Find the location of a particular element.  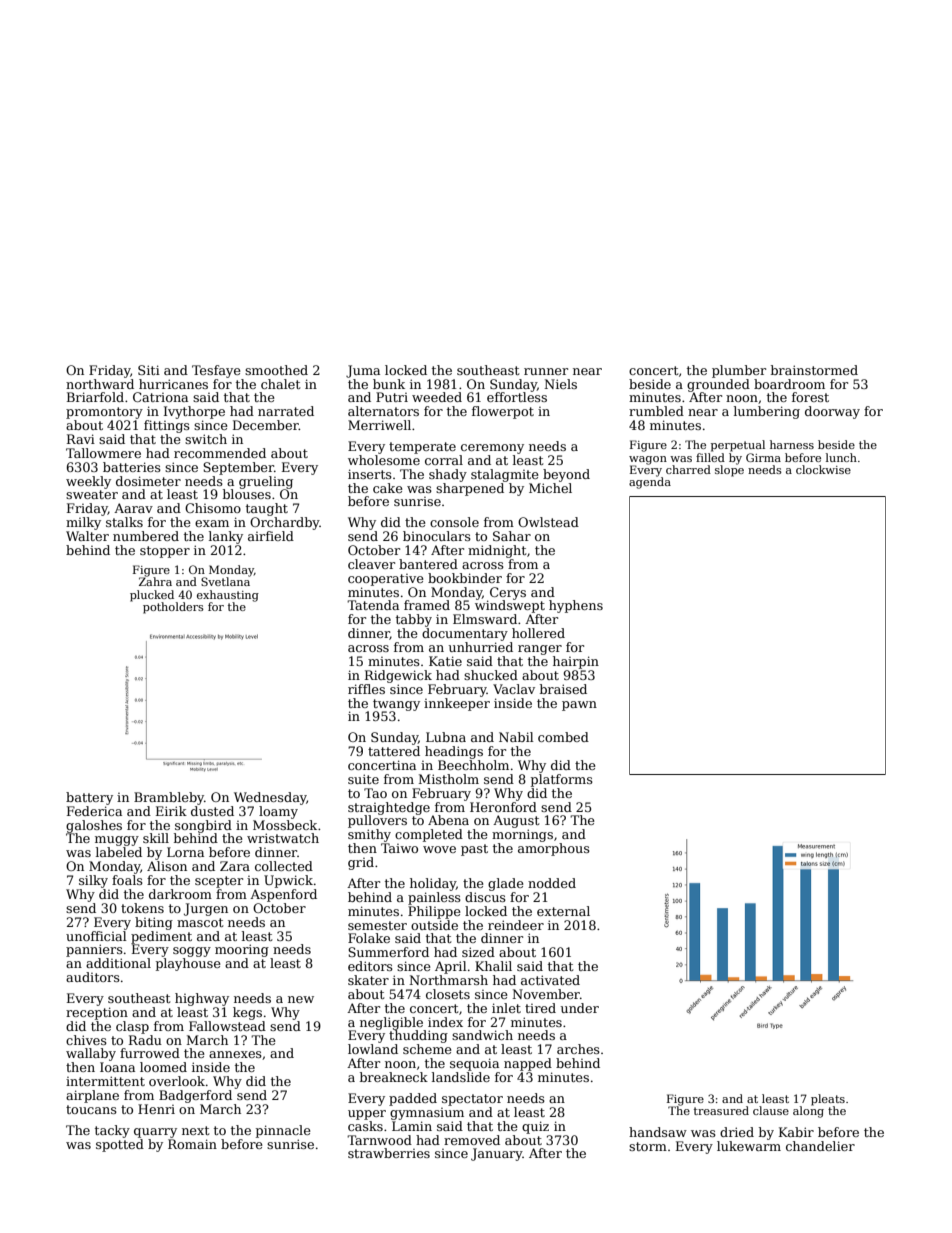

runner is located at coordinates (546, 371).
